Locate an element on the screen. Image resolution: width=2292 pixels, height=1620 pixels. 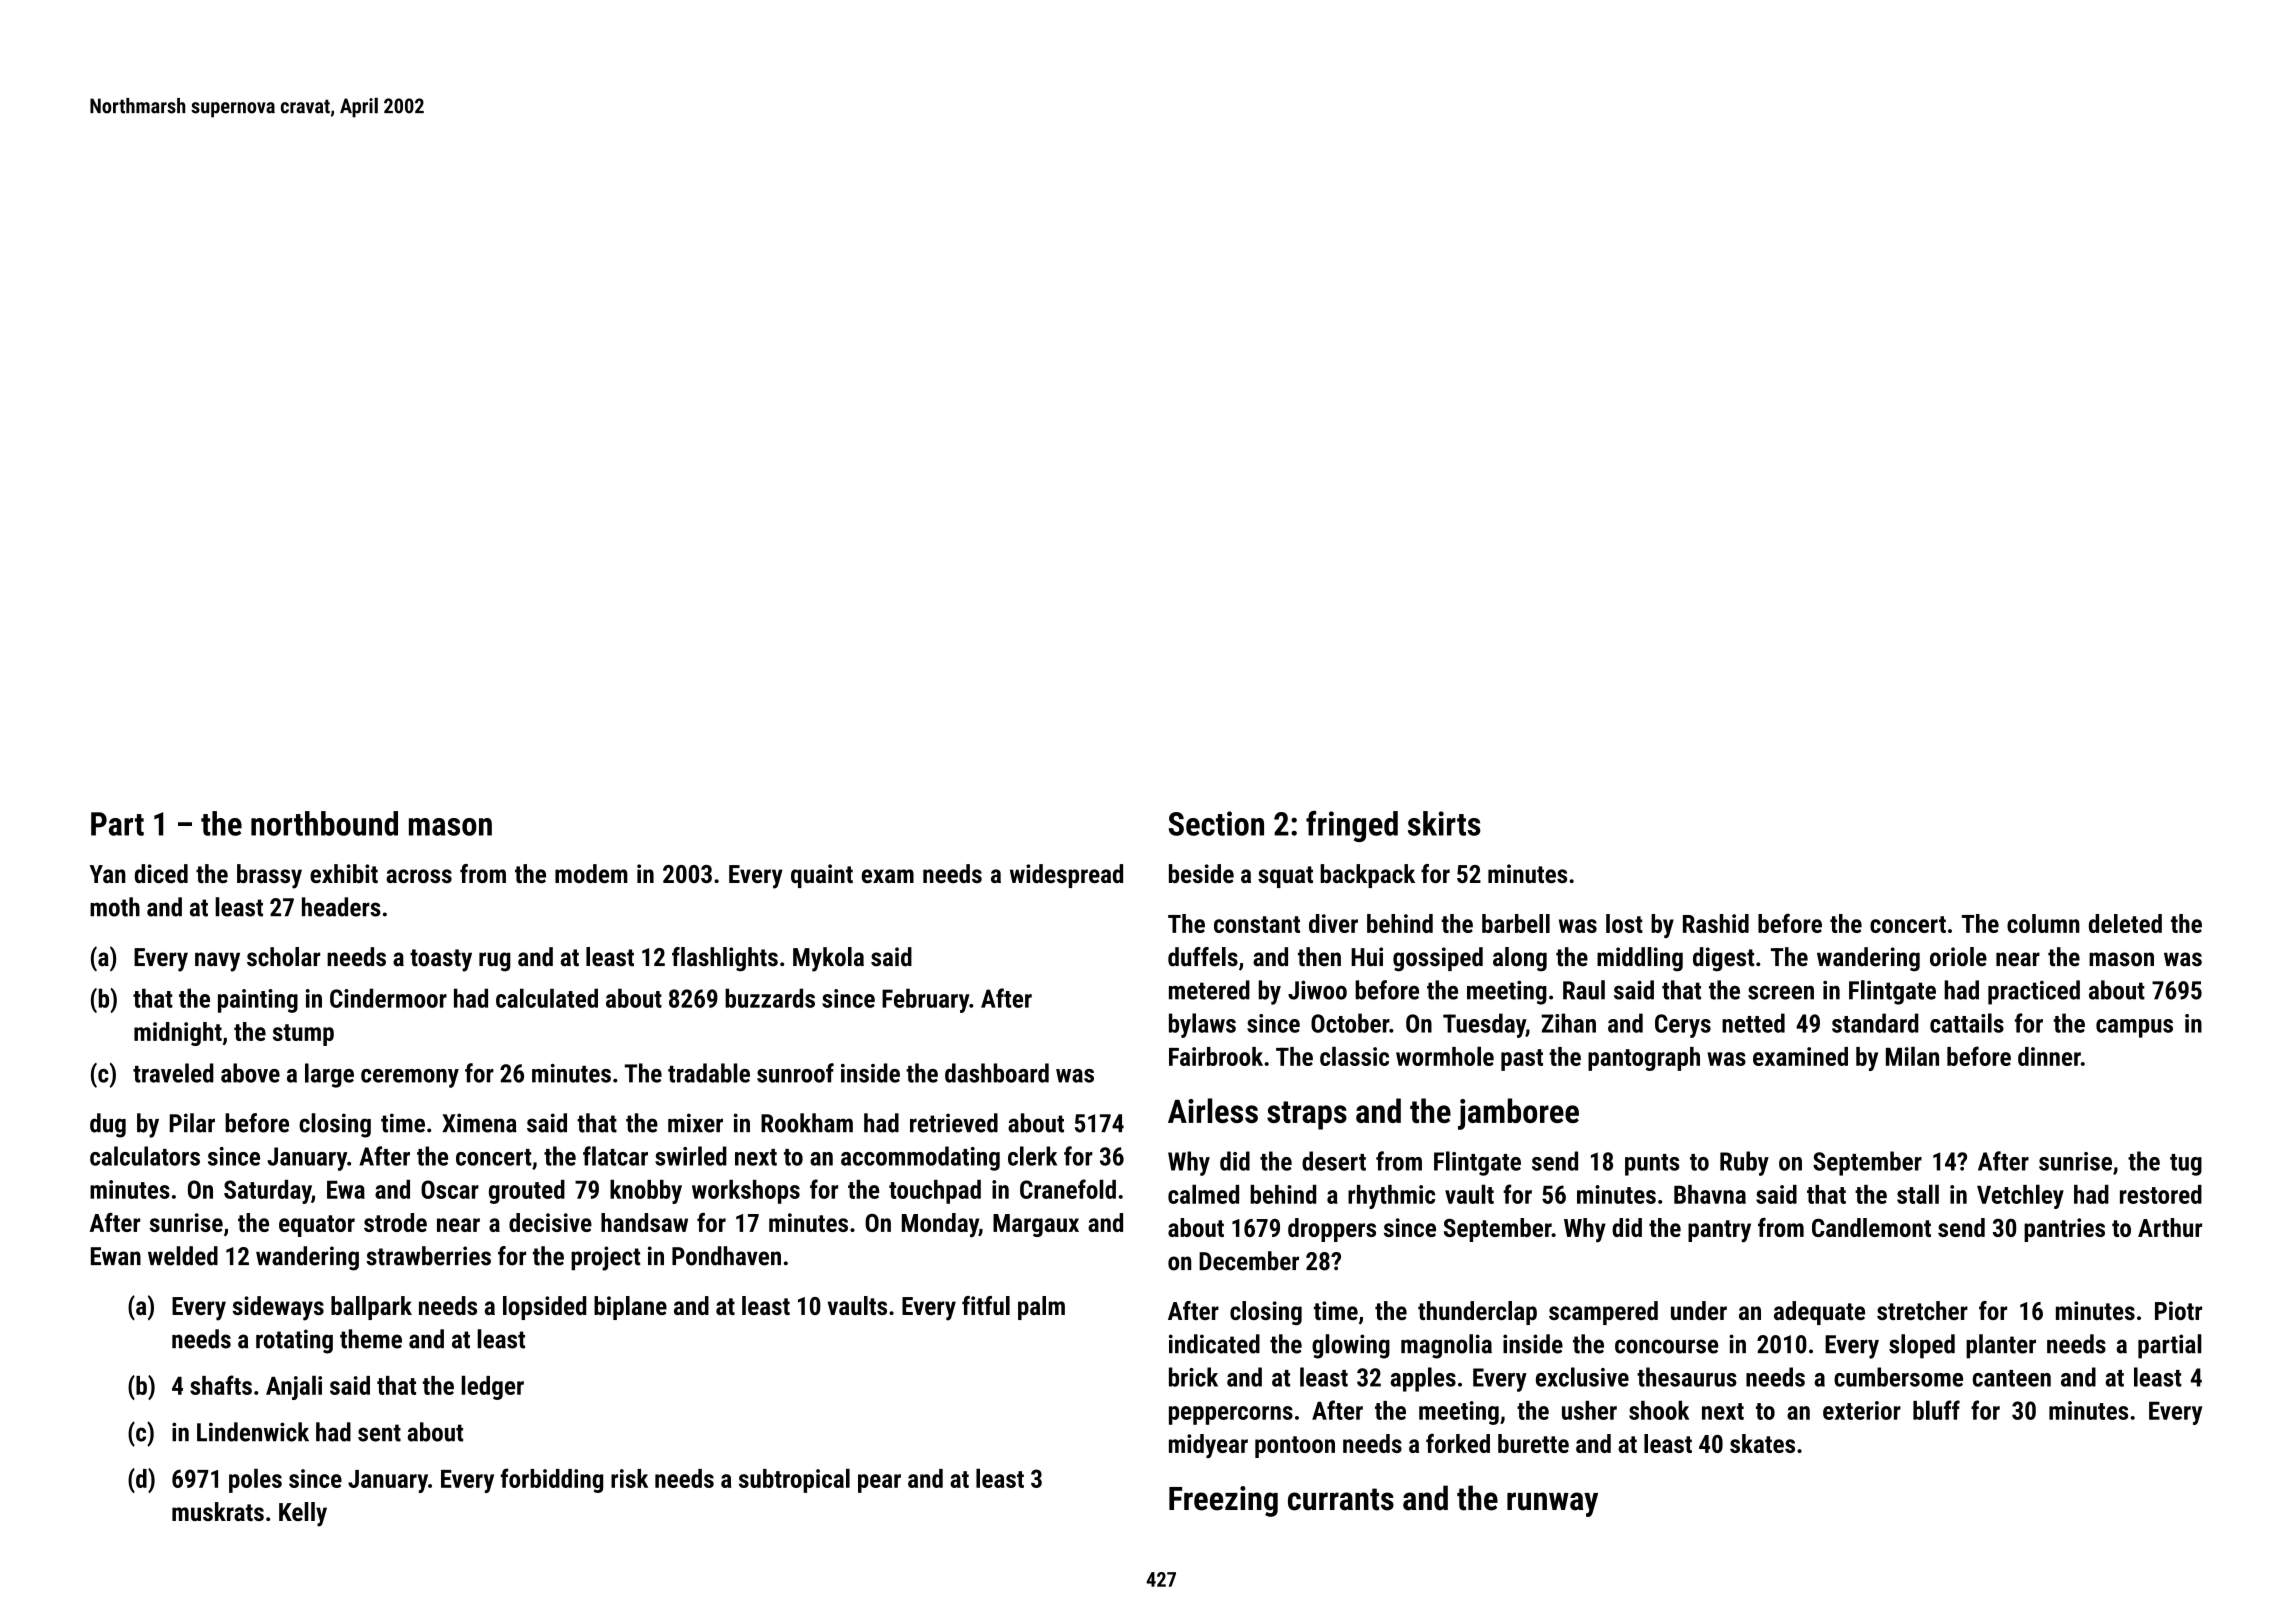
biplane is located at coordinates (630, 1308).
